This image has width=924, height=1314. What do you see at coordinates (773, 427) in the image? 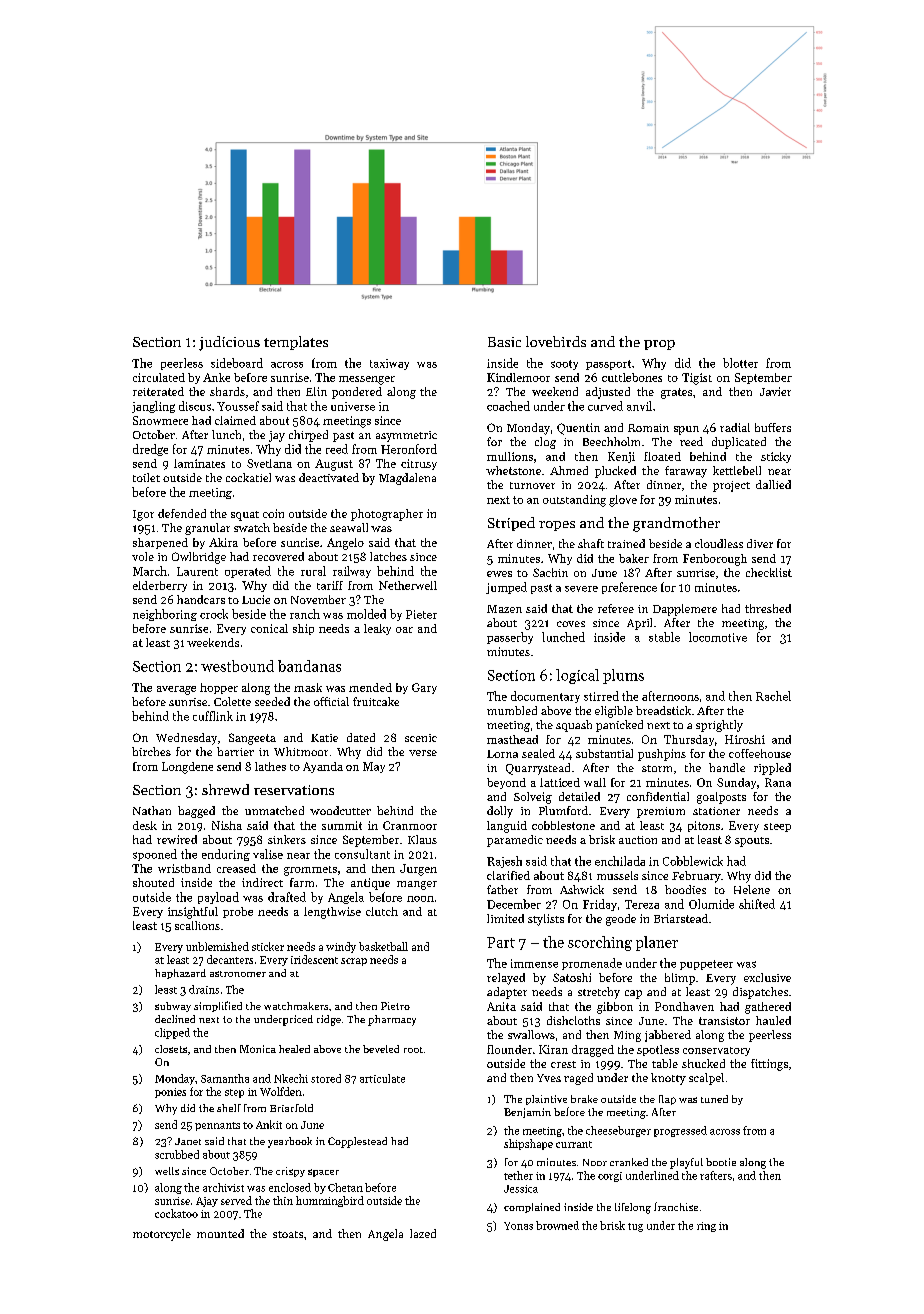
I see `buffers` at bounding box center [773, 427].
